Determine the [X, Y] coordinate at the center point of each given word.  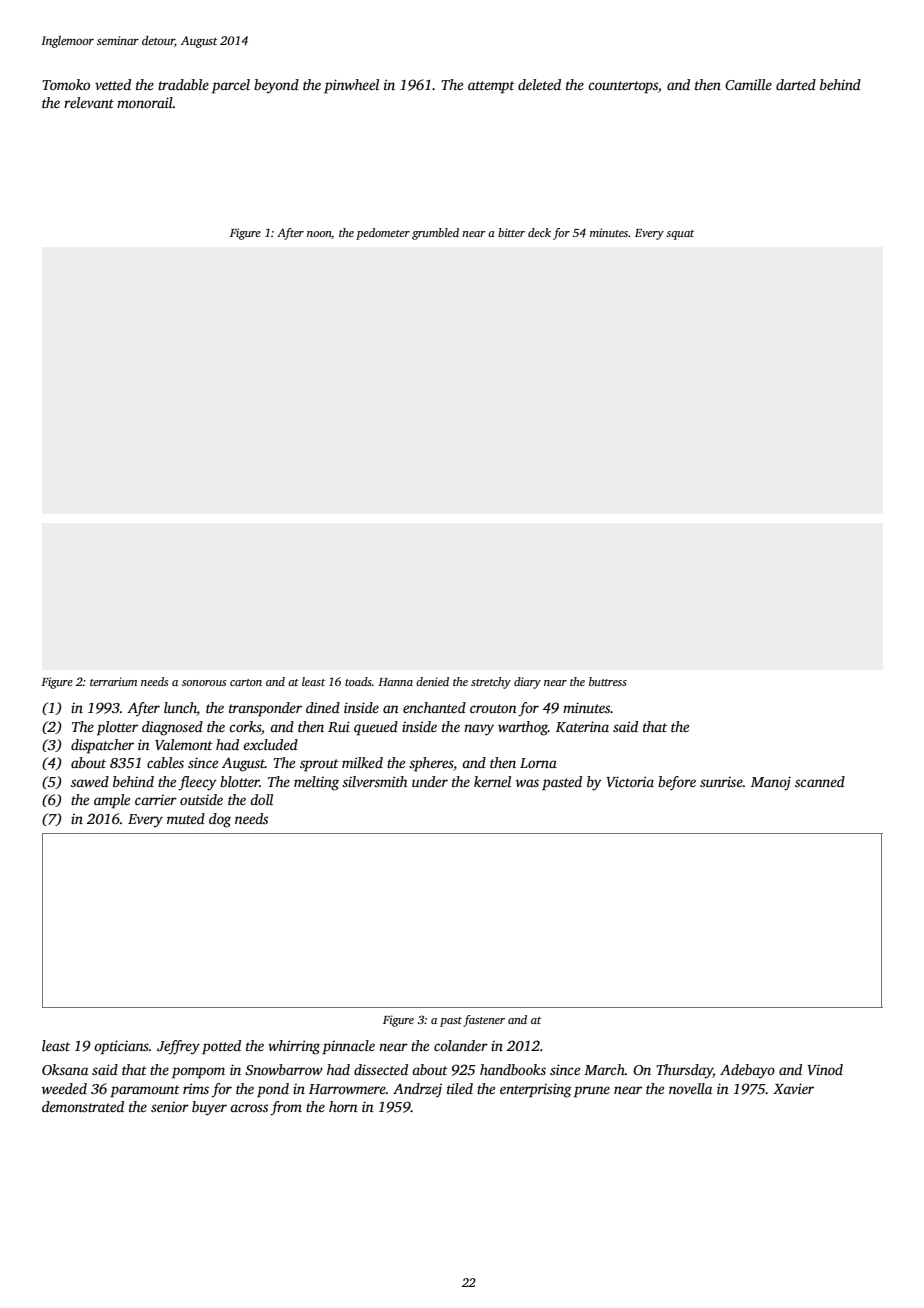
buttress [608, 681]
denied [432, 681]
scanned [820, 781]
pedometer [383, 234]
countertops [623, 87]
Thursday [684, 1071]
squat [680, 235]
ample [112, 801]
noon [319, 235]
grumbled [435, 234]
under [430, 781]
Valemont [184, 744]
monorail [145, 102]
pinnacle [348, 1047]
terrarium [113, 681]
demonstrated [83, 1106]
